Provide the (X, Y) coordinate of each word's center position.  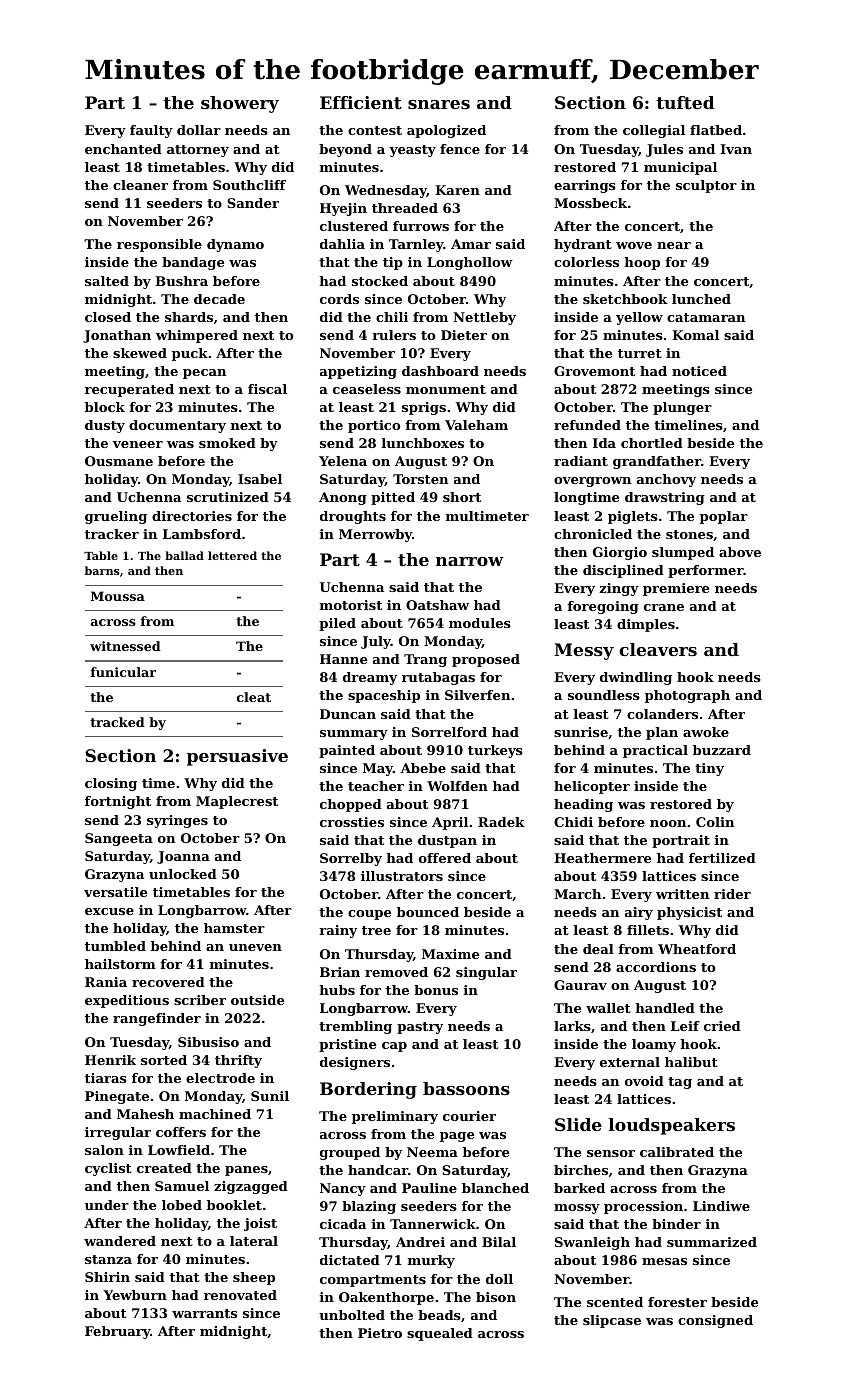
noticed (699, 371)
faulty (151, 131)
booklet (234, 1205)
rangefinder (157, 1019)
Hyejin (343, 209)
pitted (393, 498)
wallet (608, 1008)
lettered (232, 555)
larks (572, 1026)
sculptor (706, 186)
